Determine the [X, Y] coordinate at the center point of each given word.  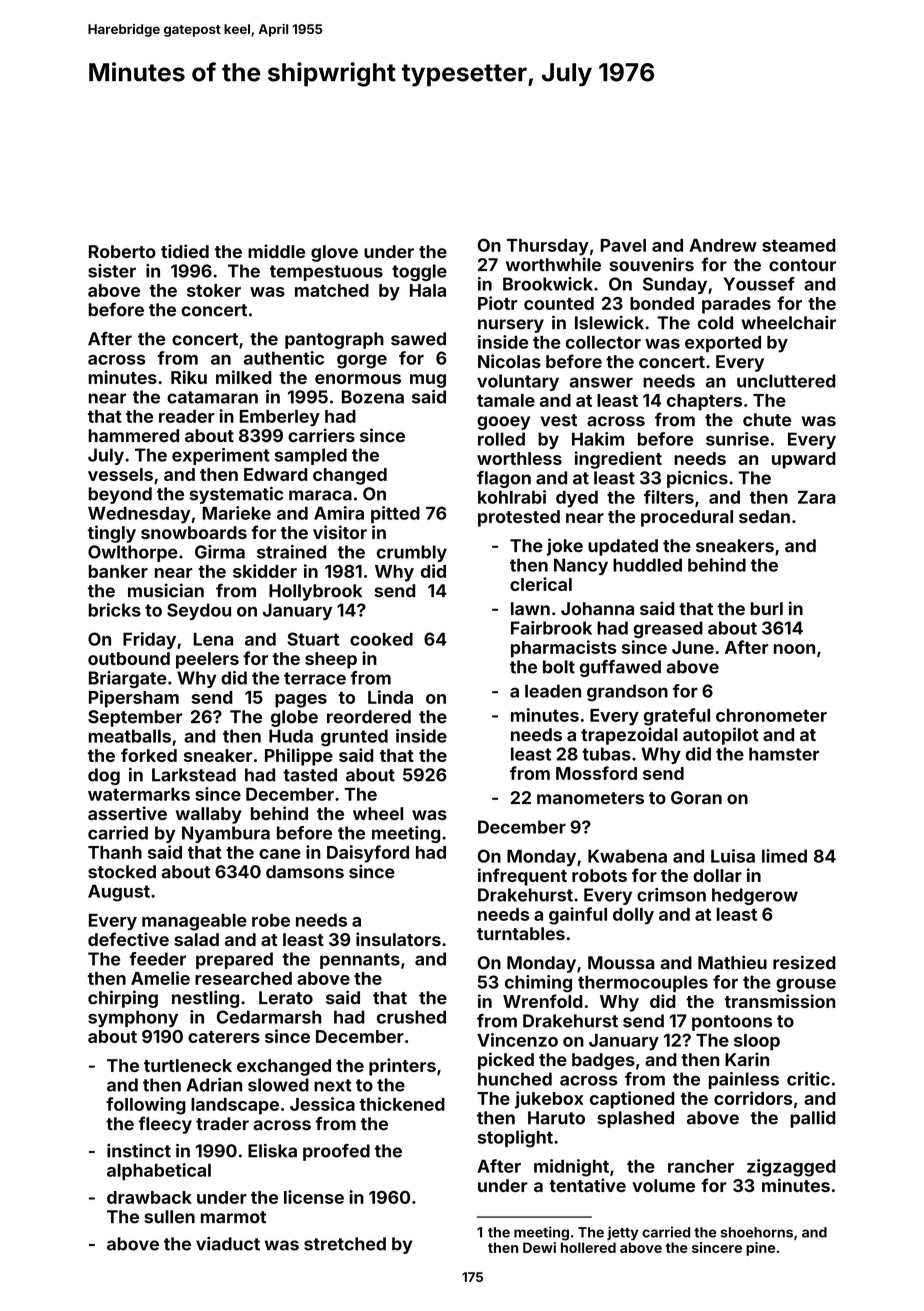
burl [767, 608]
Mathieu [732, 962]
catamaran [212, 397]
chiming [538, 984]
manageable [194, 922]
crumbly [411, 553]
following [146, 1106]
